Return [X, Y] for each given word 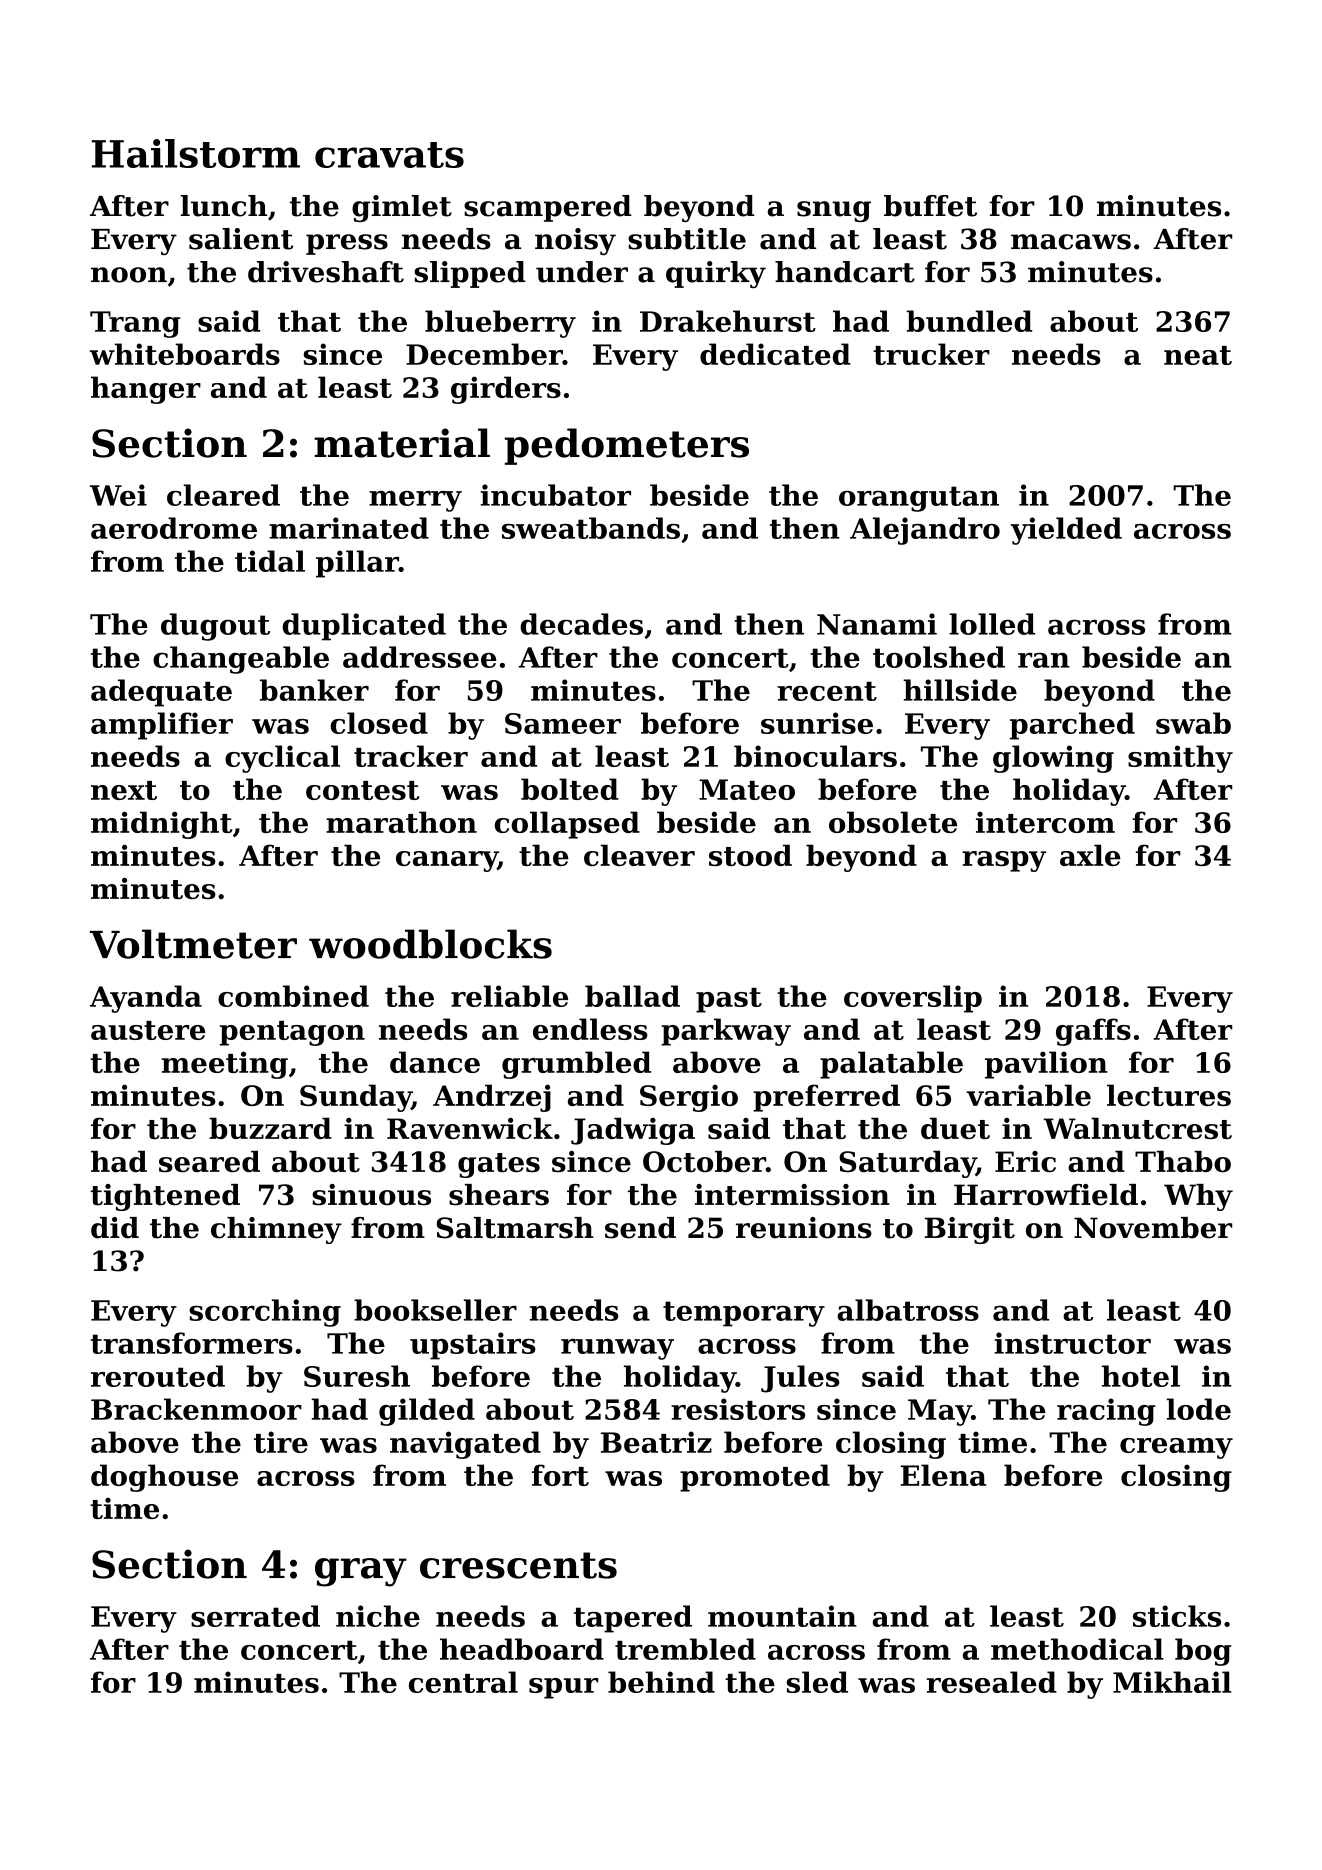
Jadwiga [633, 1131]
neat [1198, 355]
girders [506, 390]
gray [361, 1572]
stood [750, 855]
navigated [465, 1445]
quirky [716, 275]
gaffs [1093, 1032]
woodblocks [430, 944]
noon [129, 275]
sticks [1177, 1616]
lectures [1169, 1095]
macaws [1071, 242]
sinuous [371, 1195]
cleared [223, 495]
